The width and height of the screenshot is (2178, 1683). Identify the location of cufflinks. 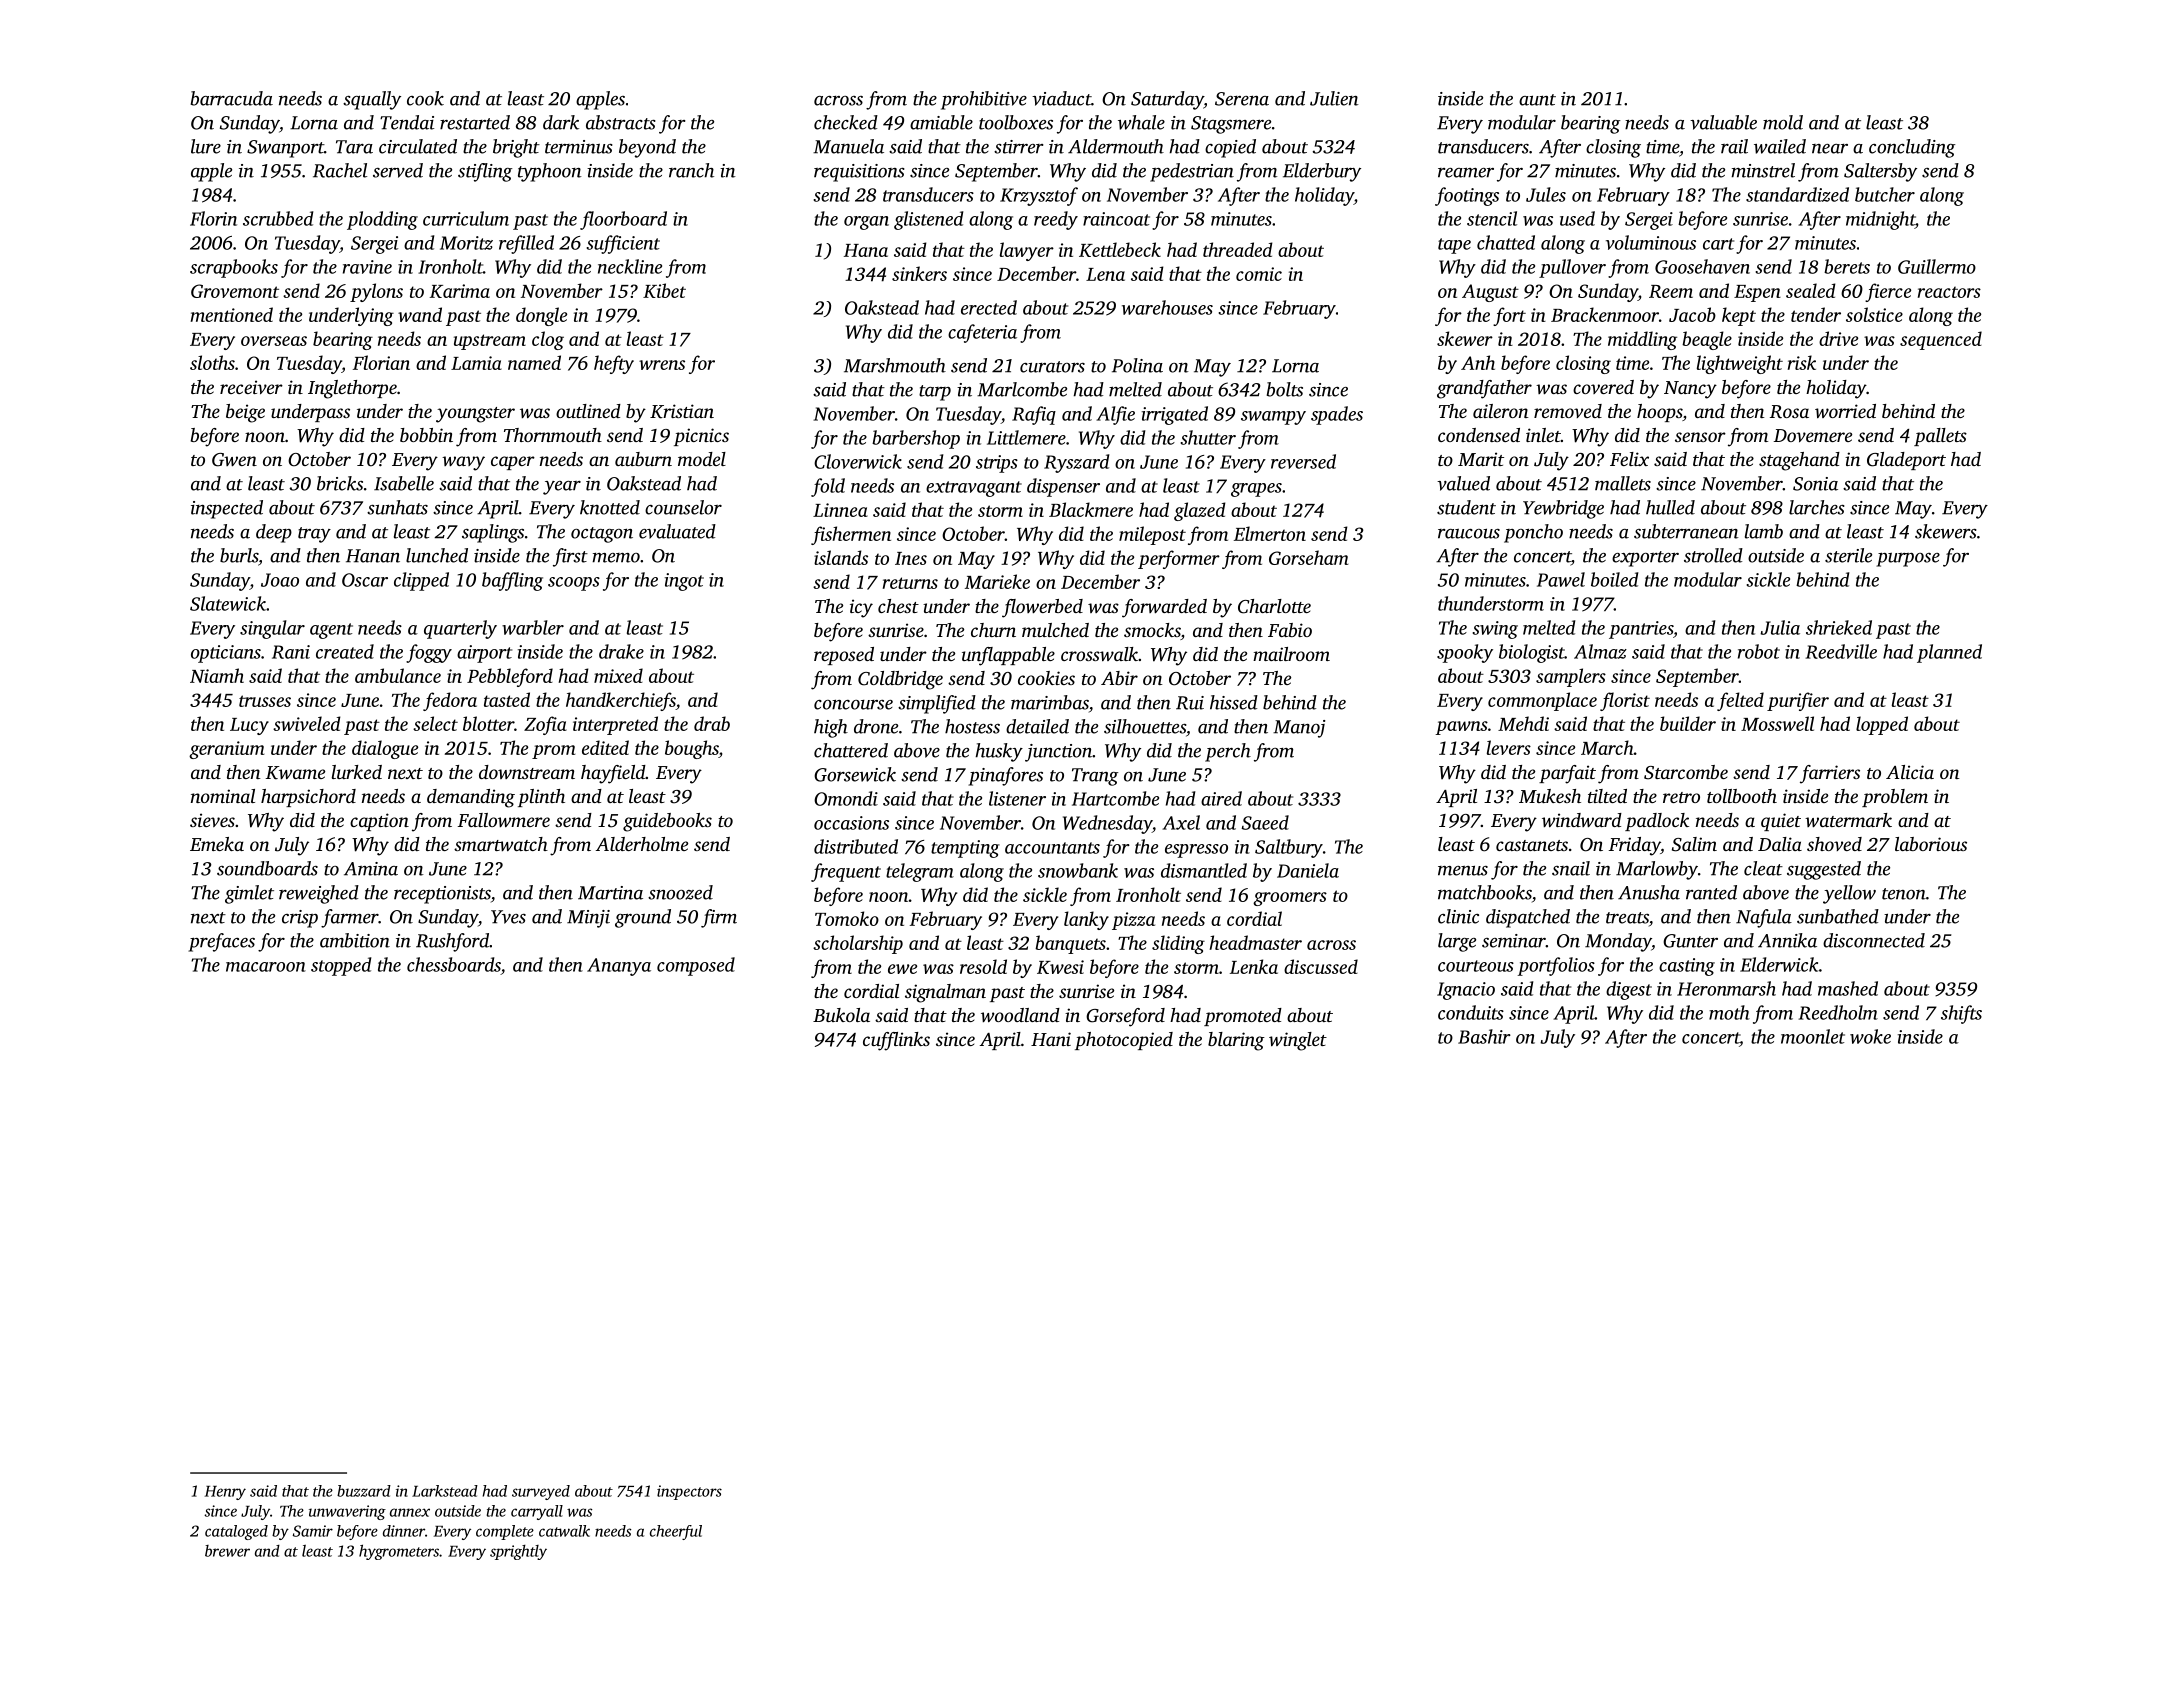
(896, 1041).
